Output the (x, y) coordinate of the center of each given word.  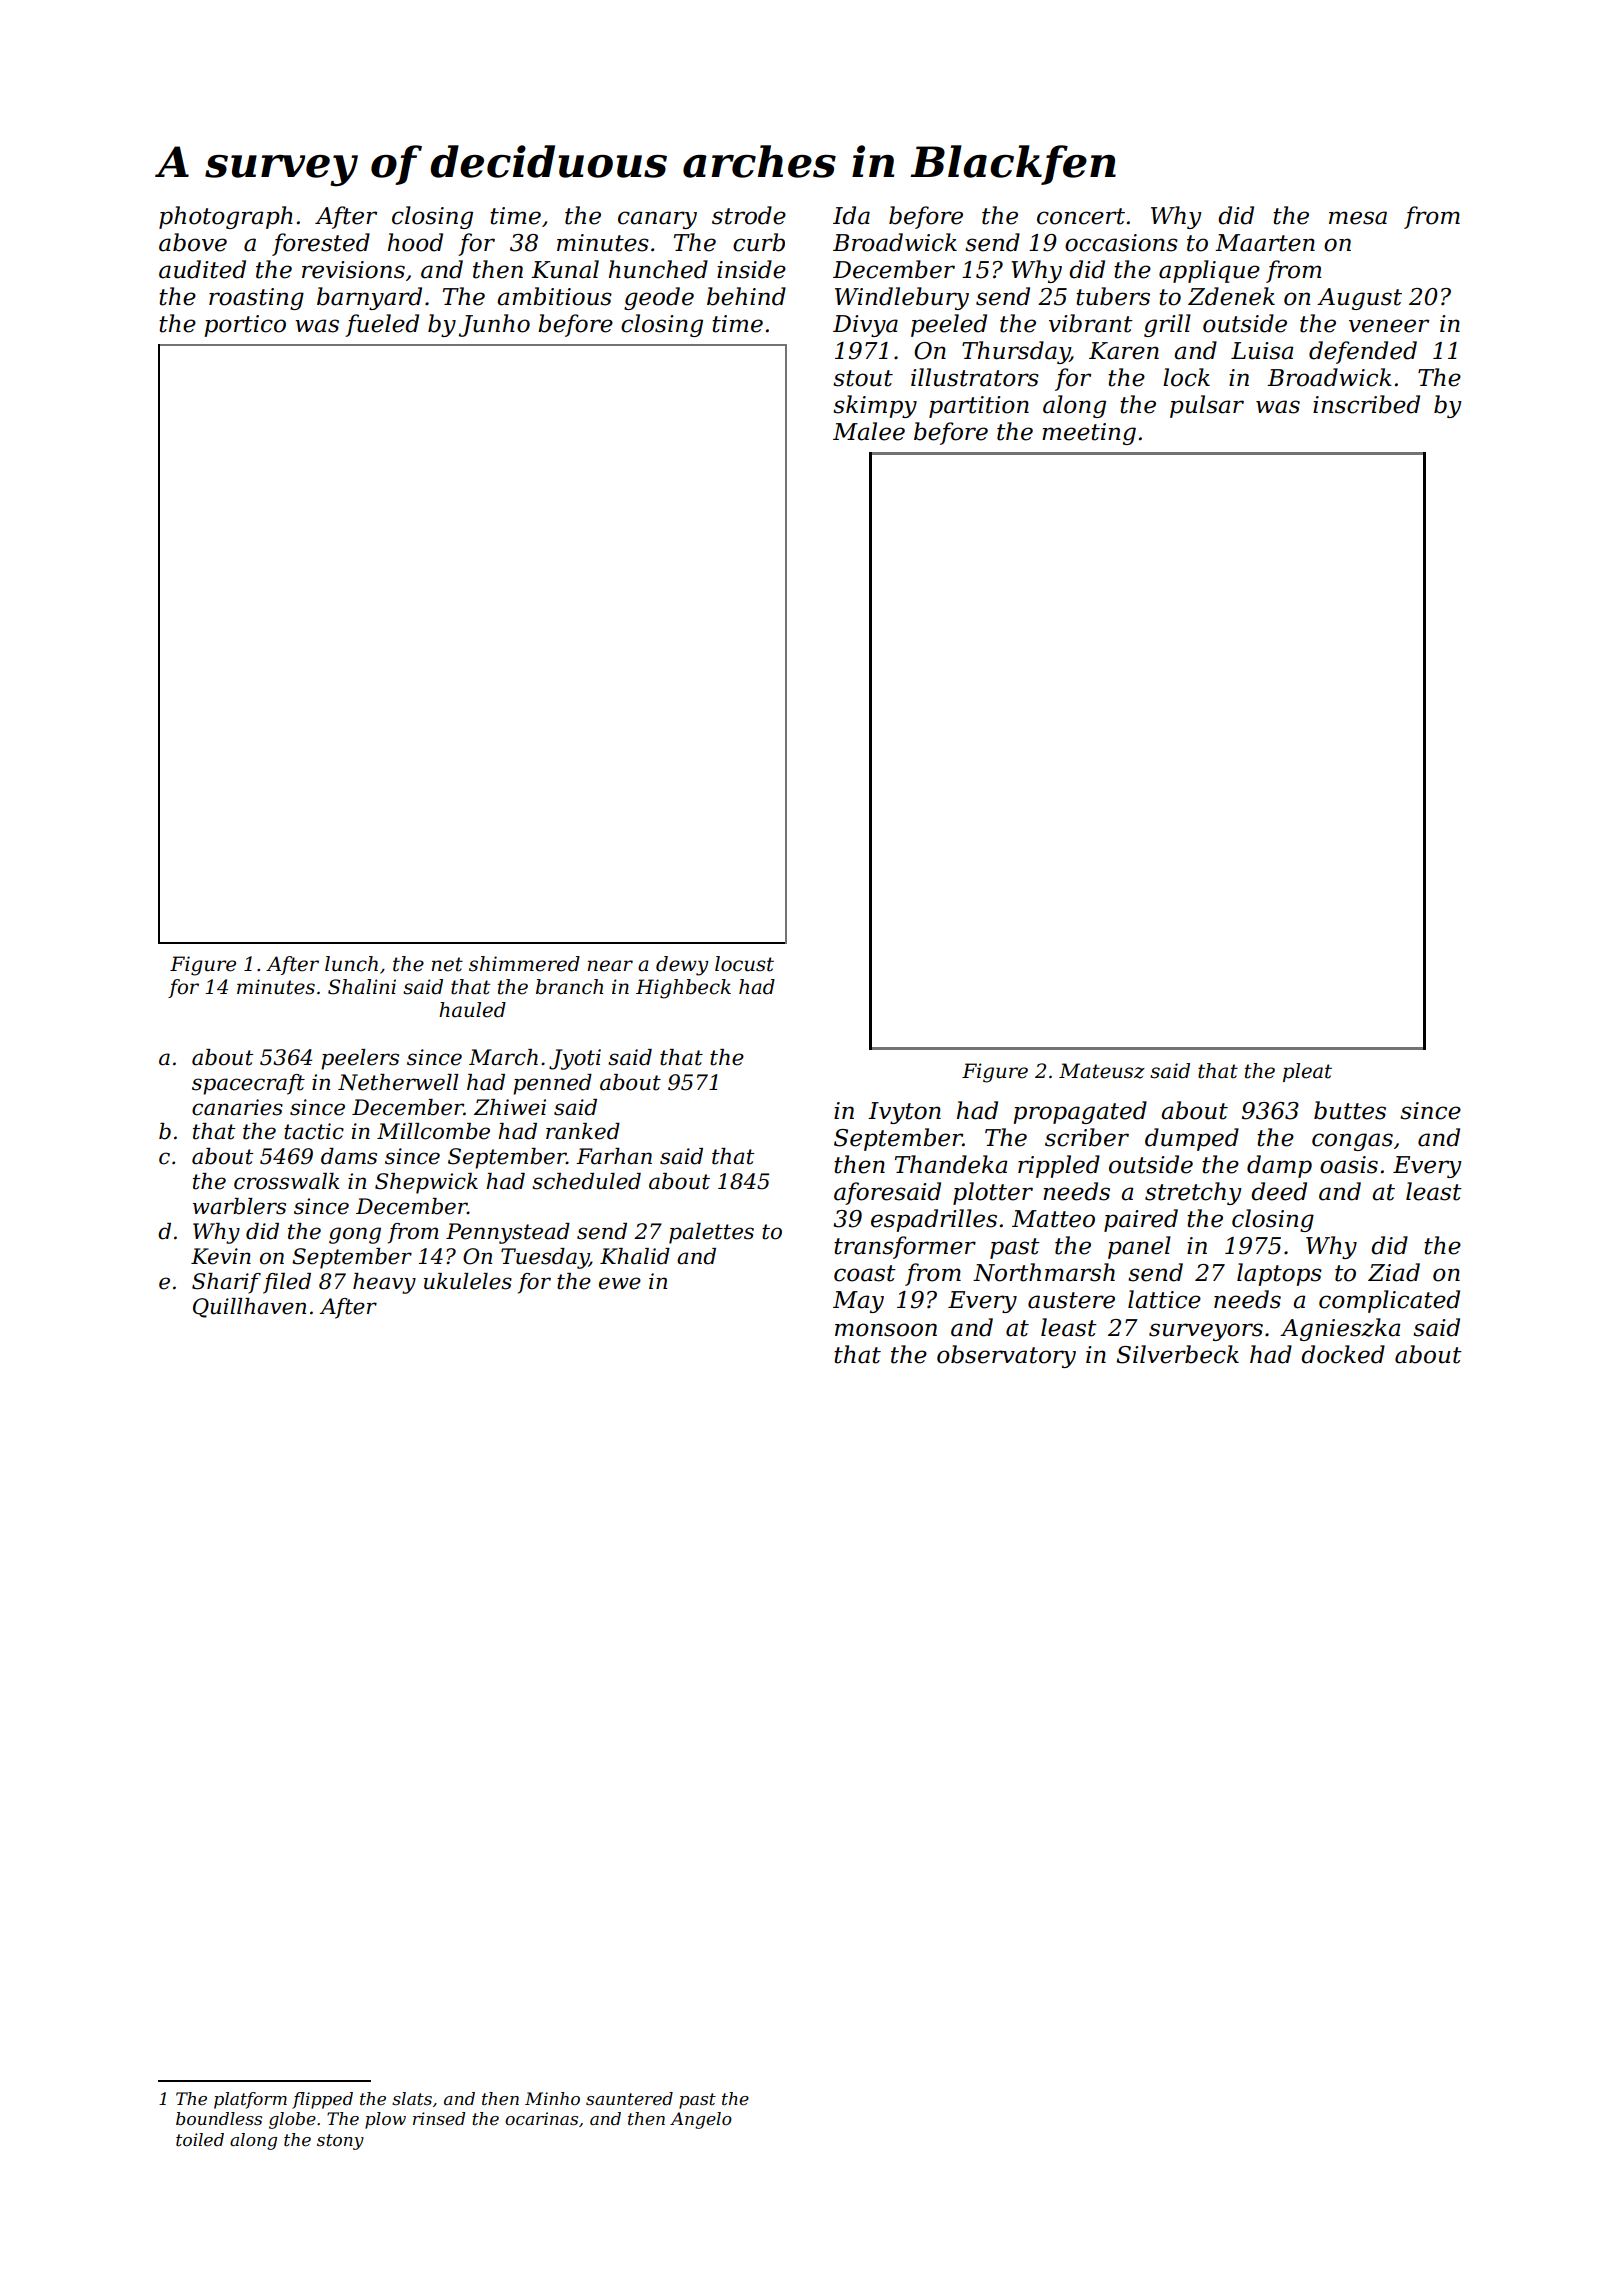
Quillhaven (249, 1308)
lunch (351, 964)
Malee (869, 431)
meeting (1089, 434)
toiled (200, 2140)
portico (245, 326)
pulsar (1207, 406)
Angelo (701, 2120)
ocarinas (541, 2119)
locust (744, 964)
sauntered (629, 2099)
